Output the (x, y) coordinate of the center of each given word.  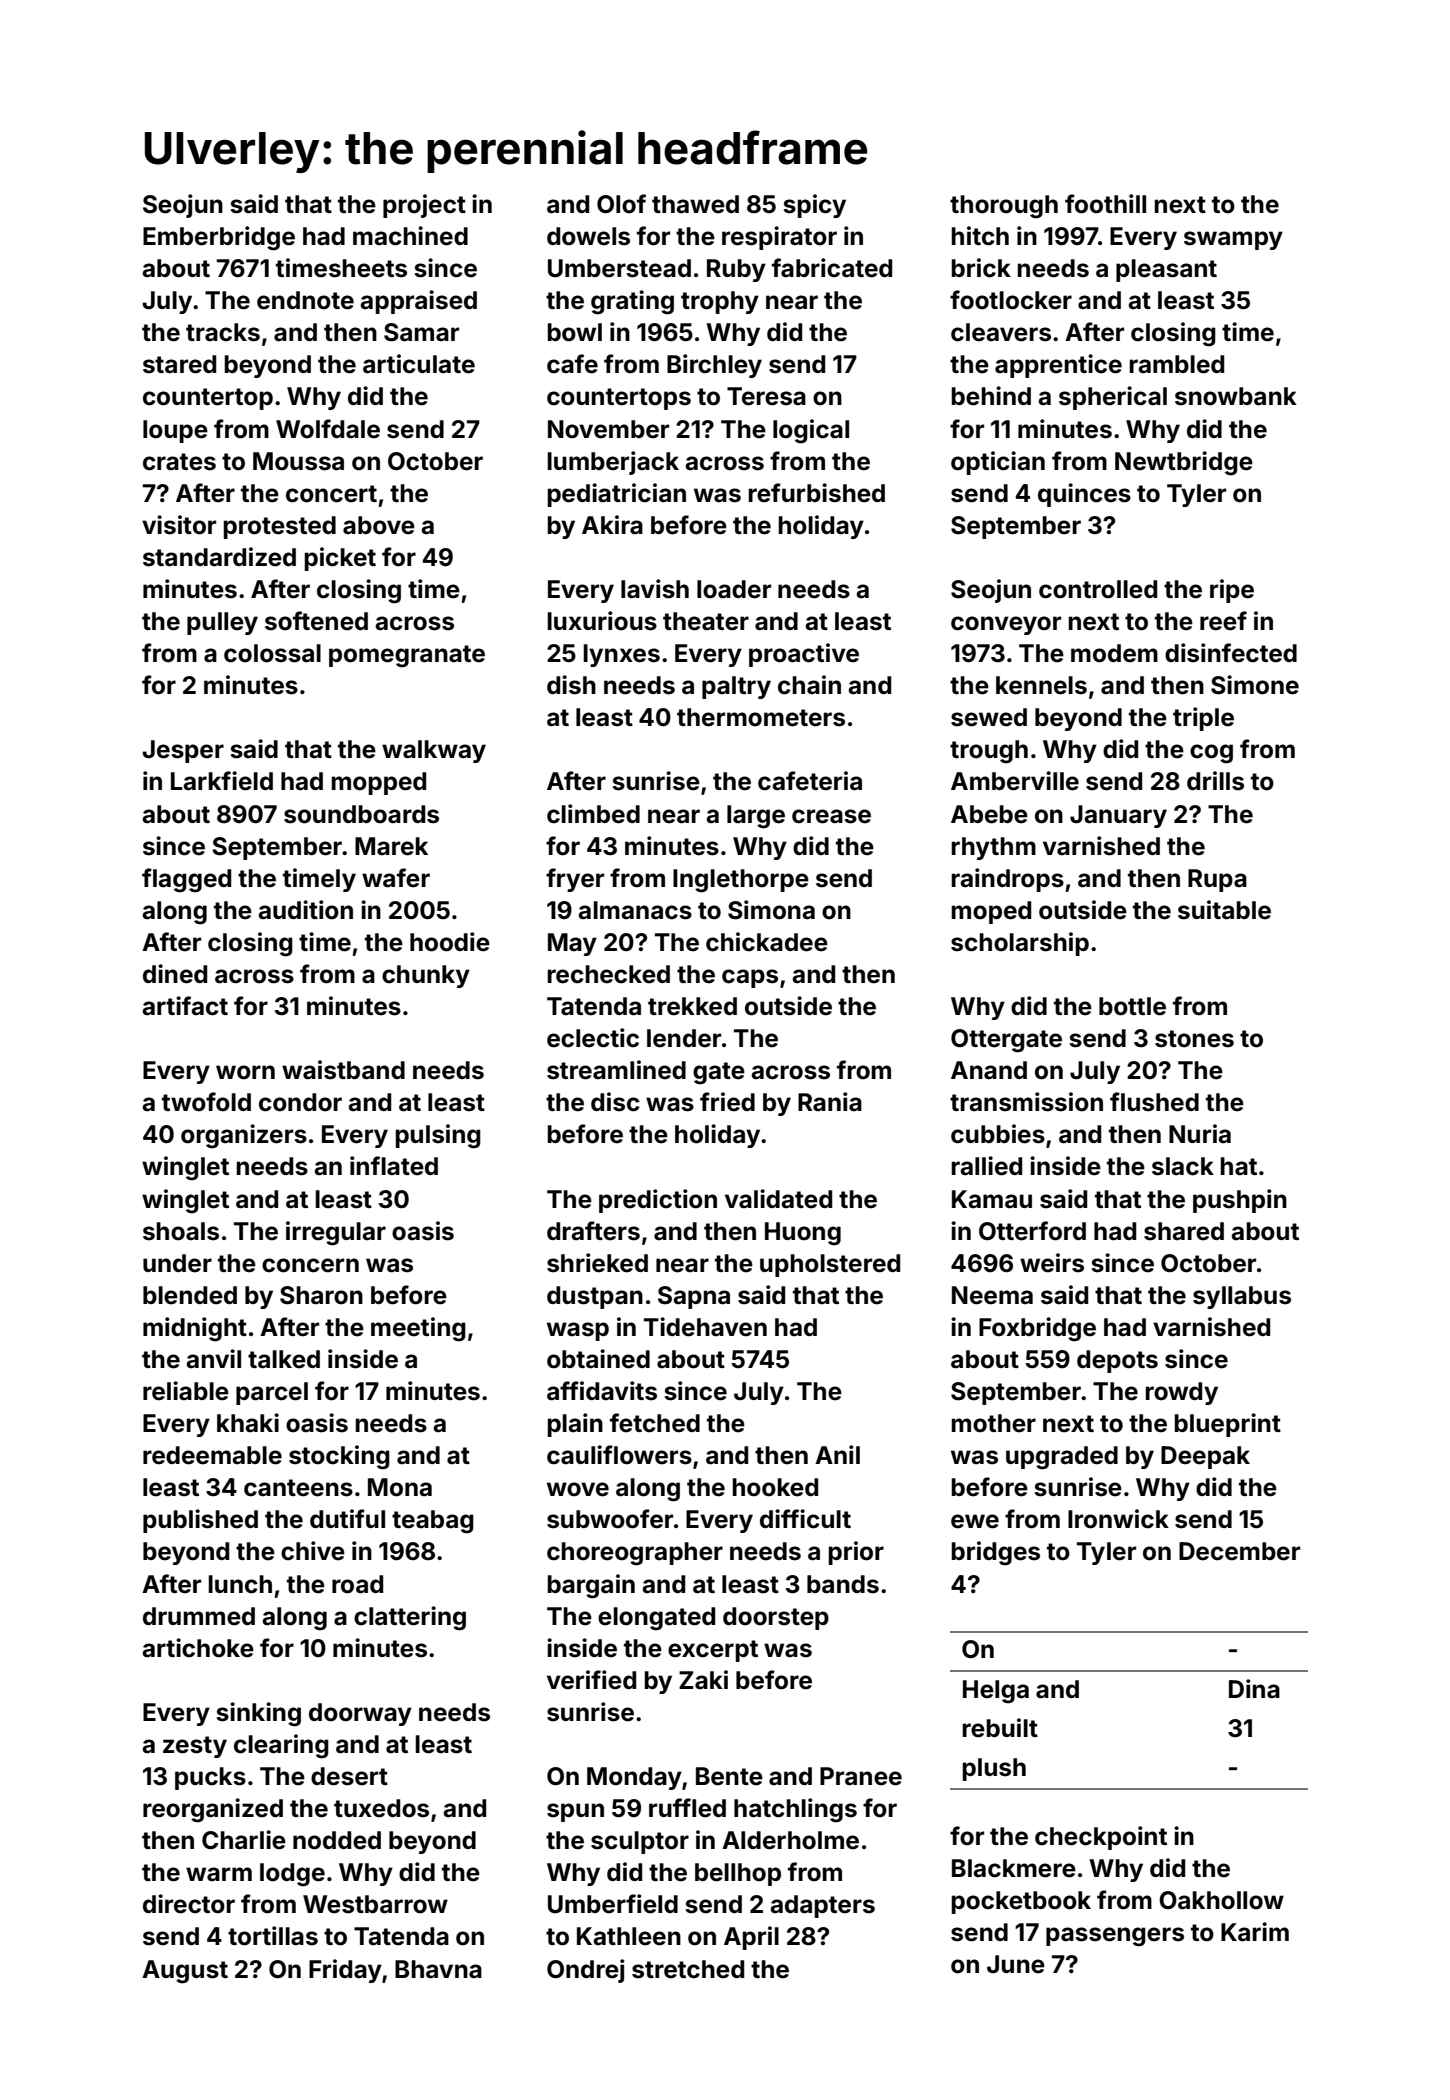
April (751, 1938)
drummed (199, 1616)
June (1016, 1964)
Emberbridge (219, 238)
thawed (695, 204)
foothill (1105, 204)
